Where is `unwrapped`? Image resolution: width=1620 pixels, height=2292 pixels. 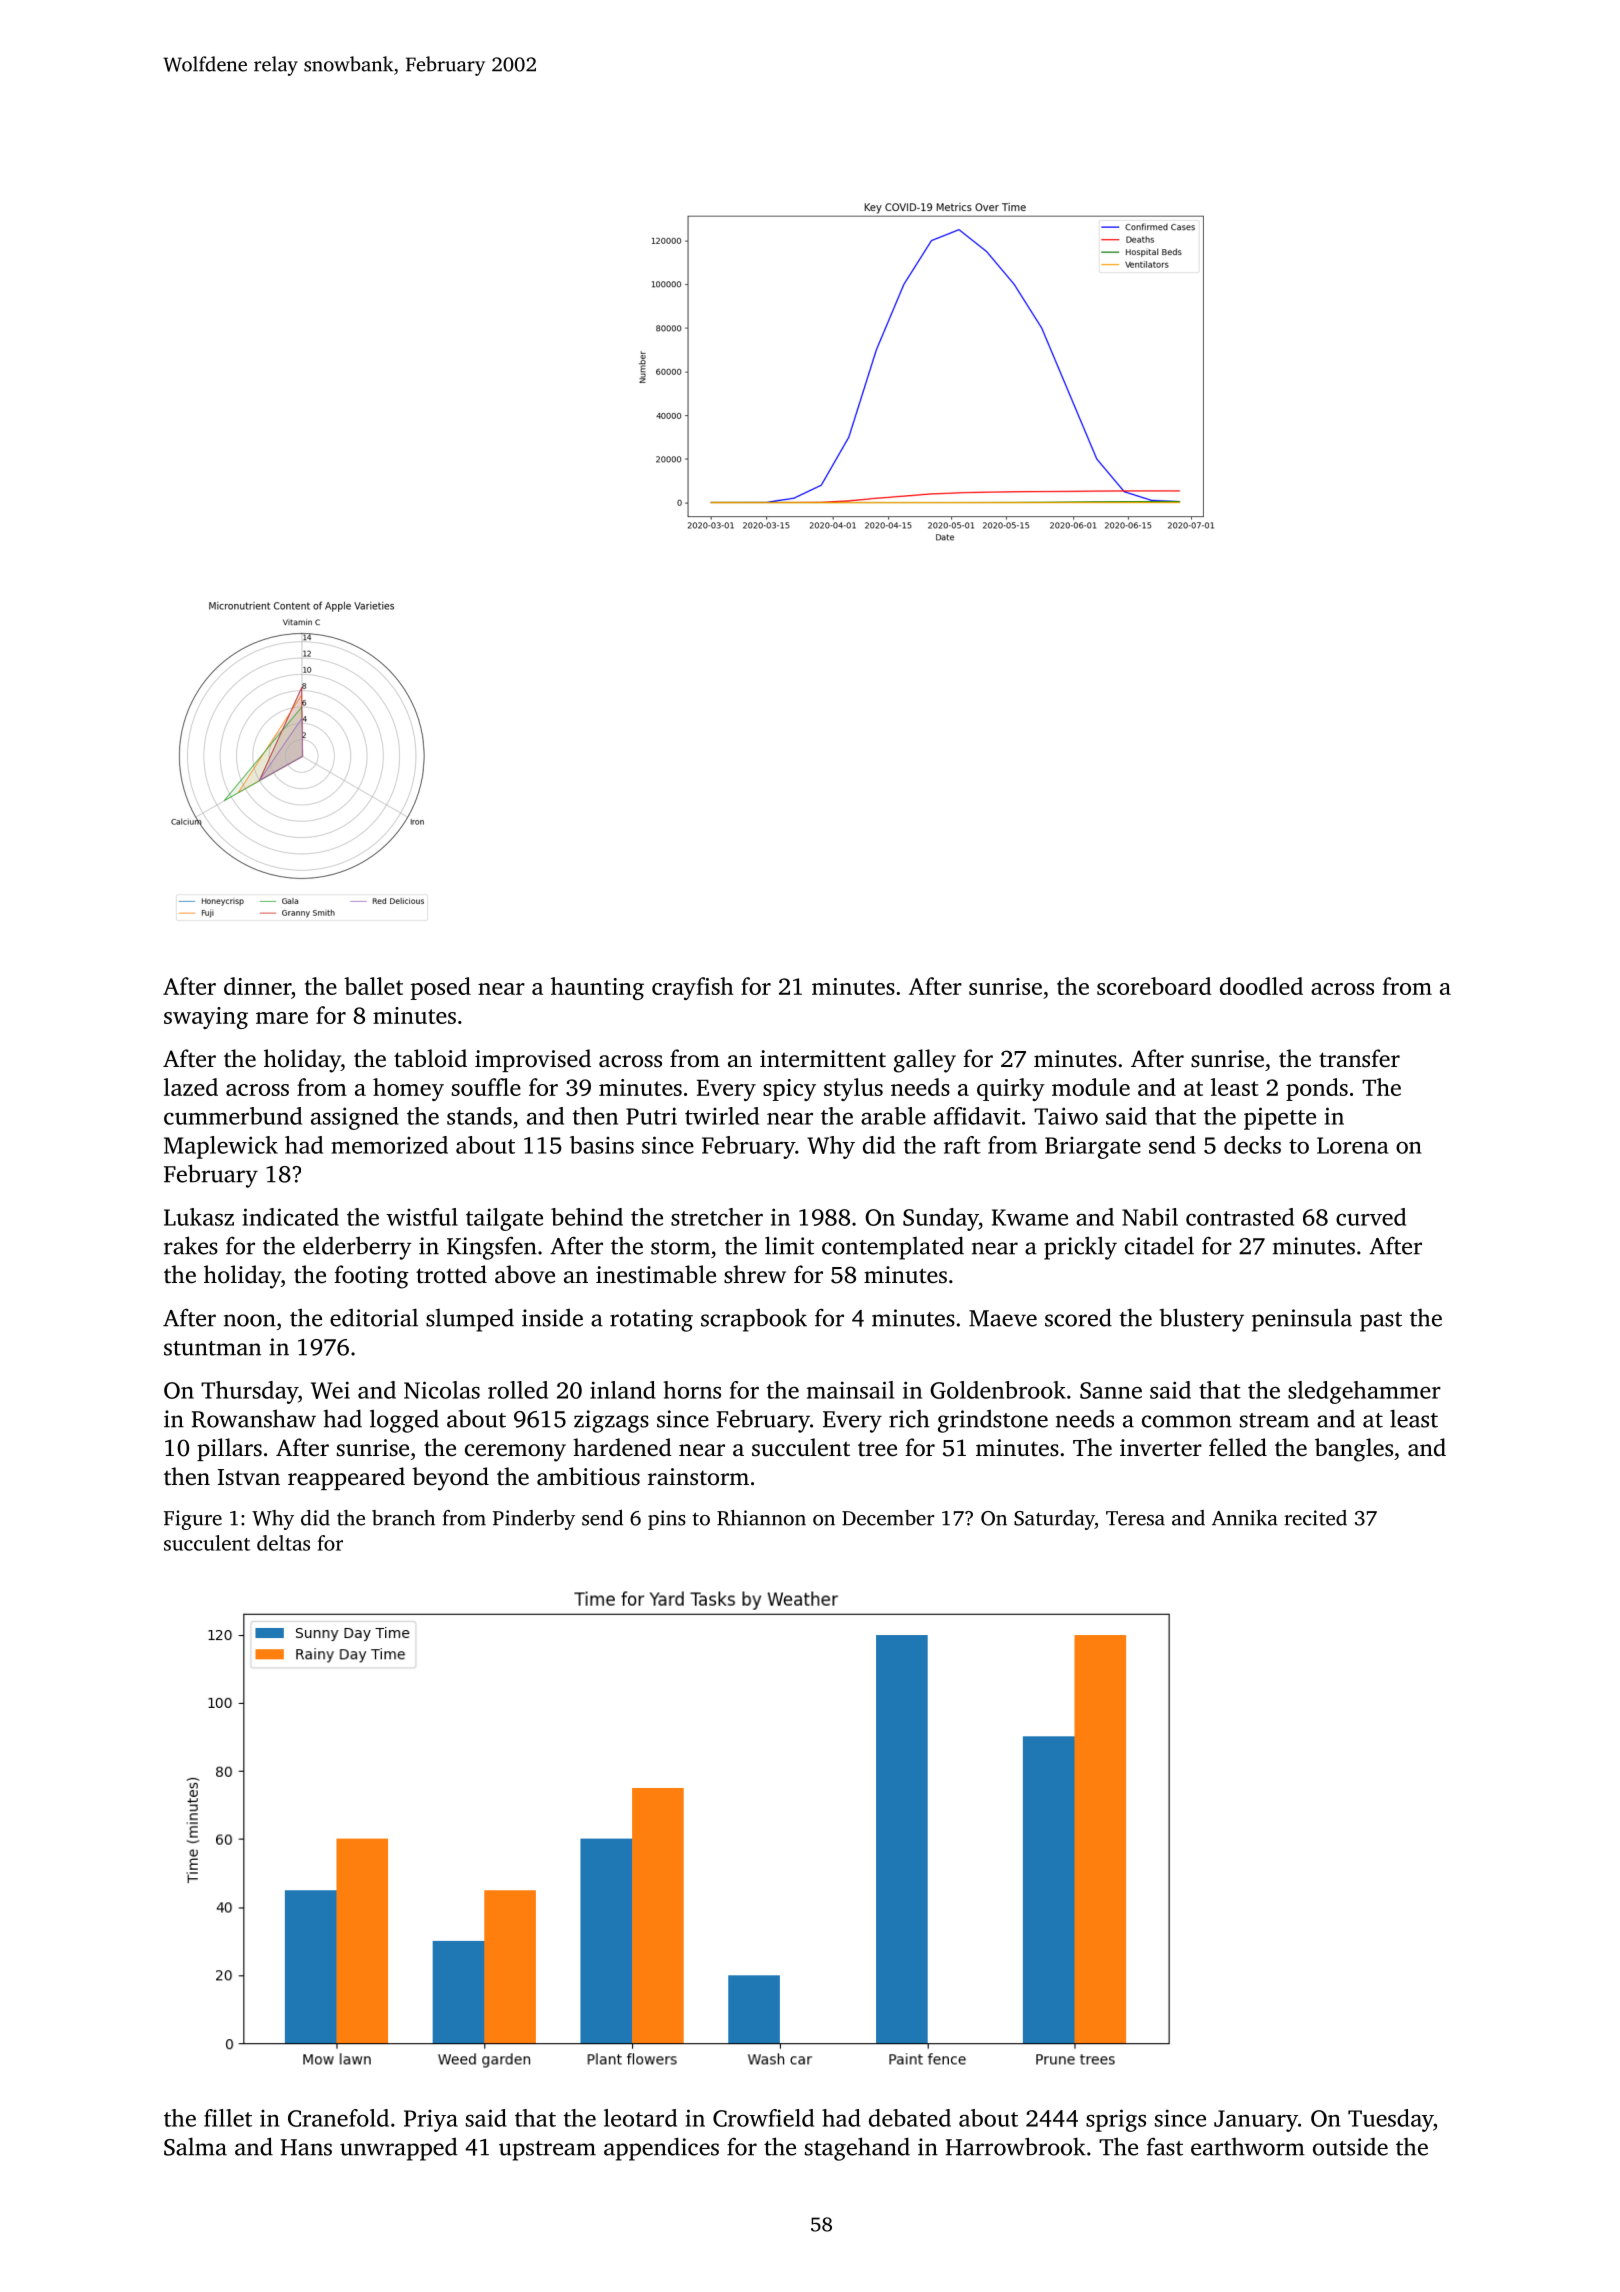 unwrapped is located at coordinates (398, 2149).
